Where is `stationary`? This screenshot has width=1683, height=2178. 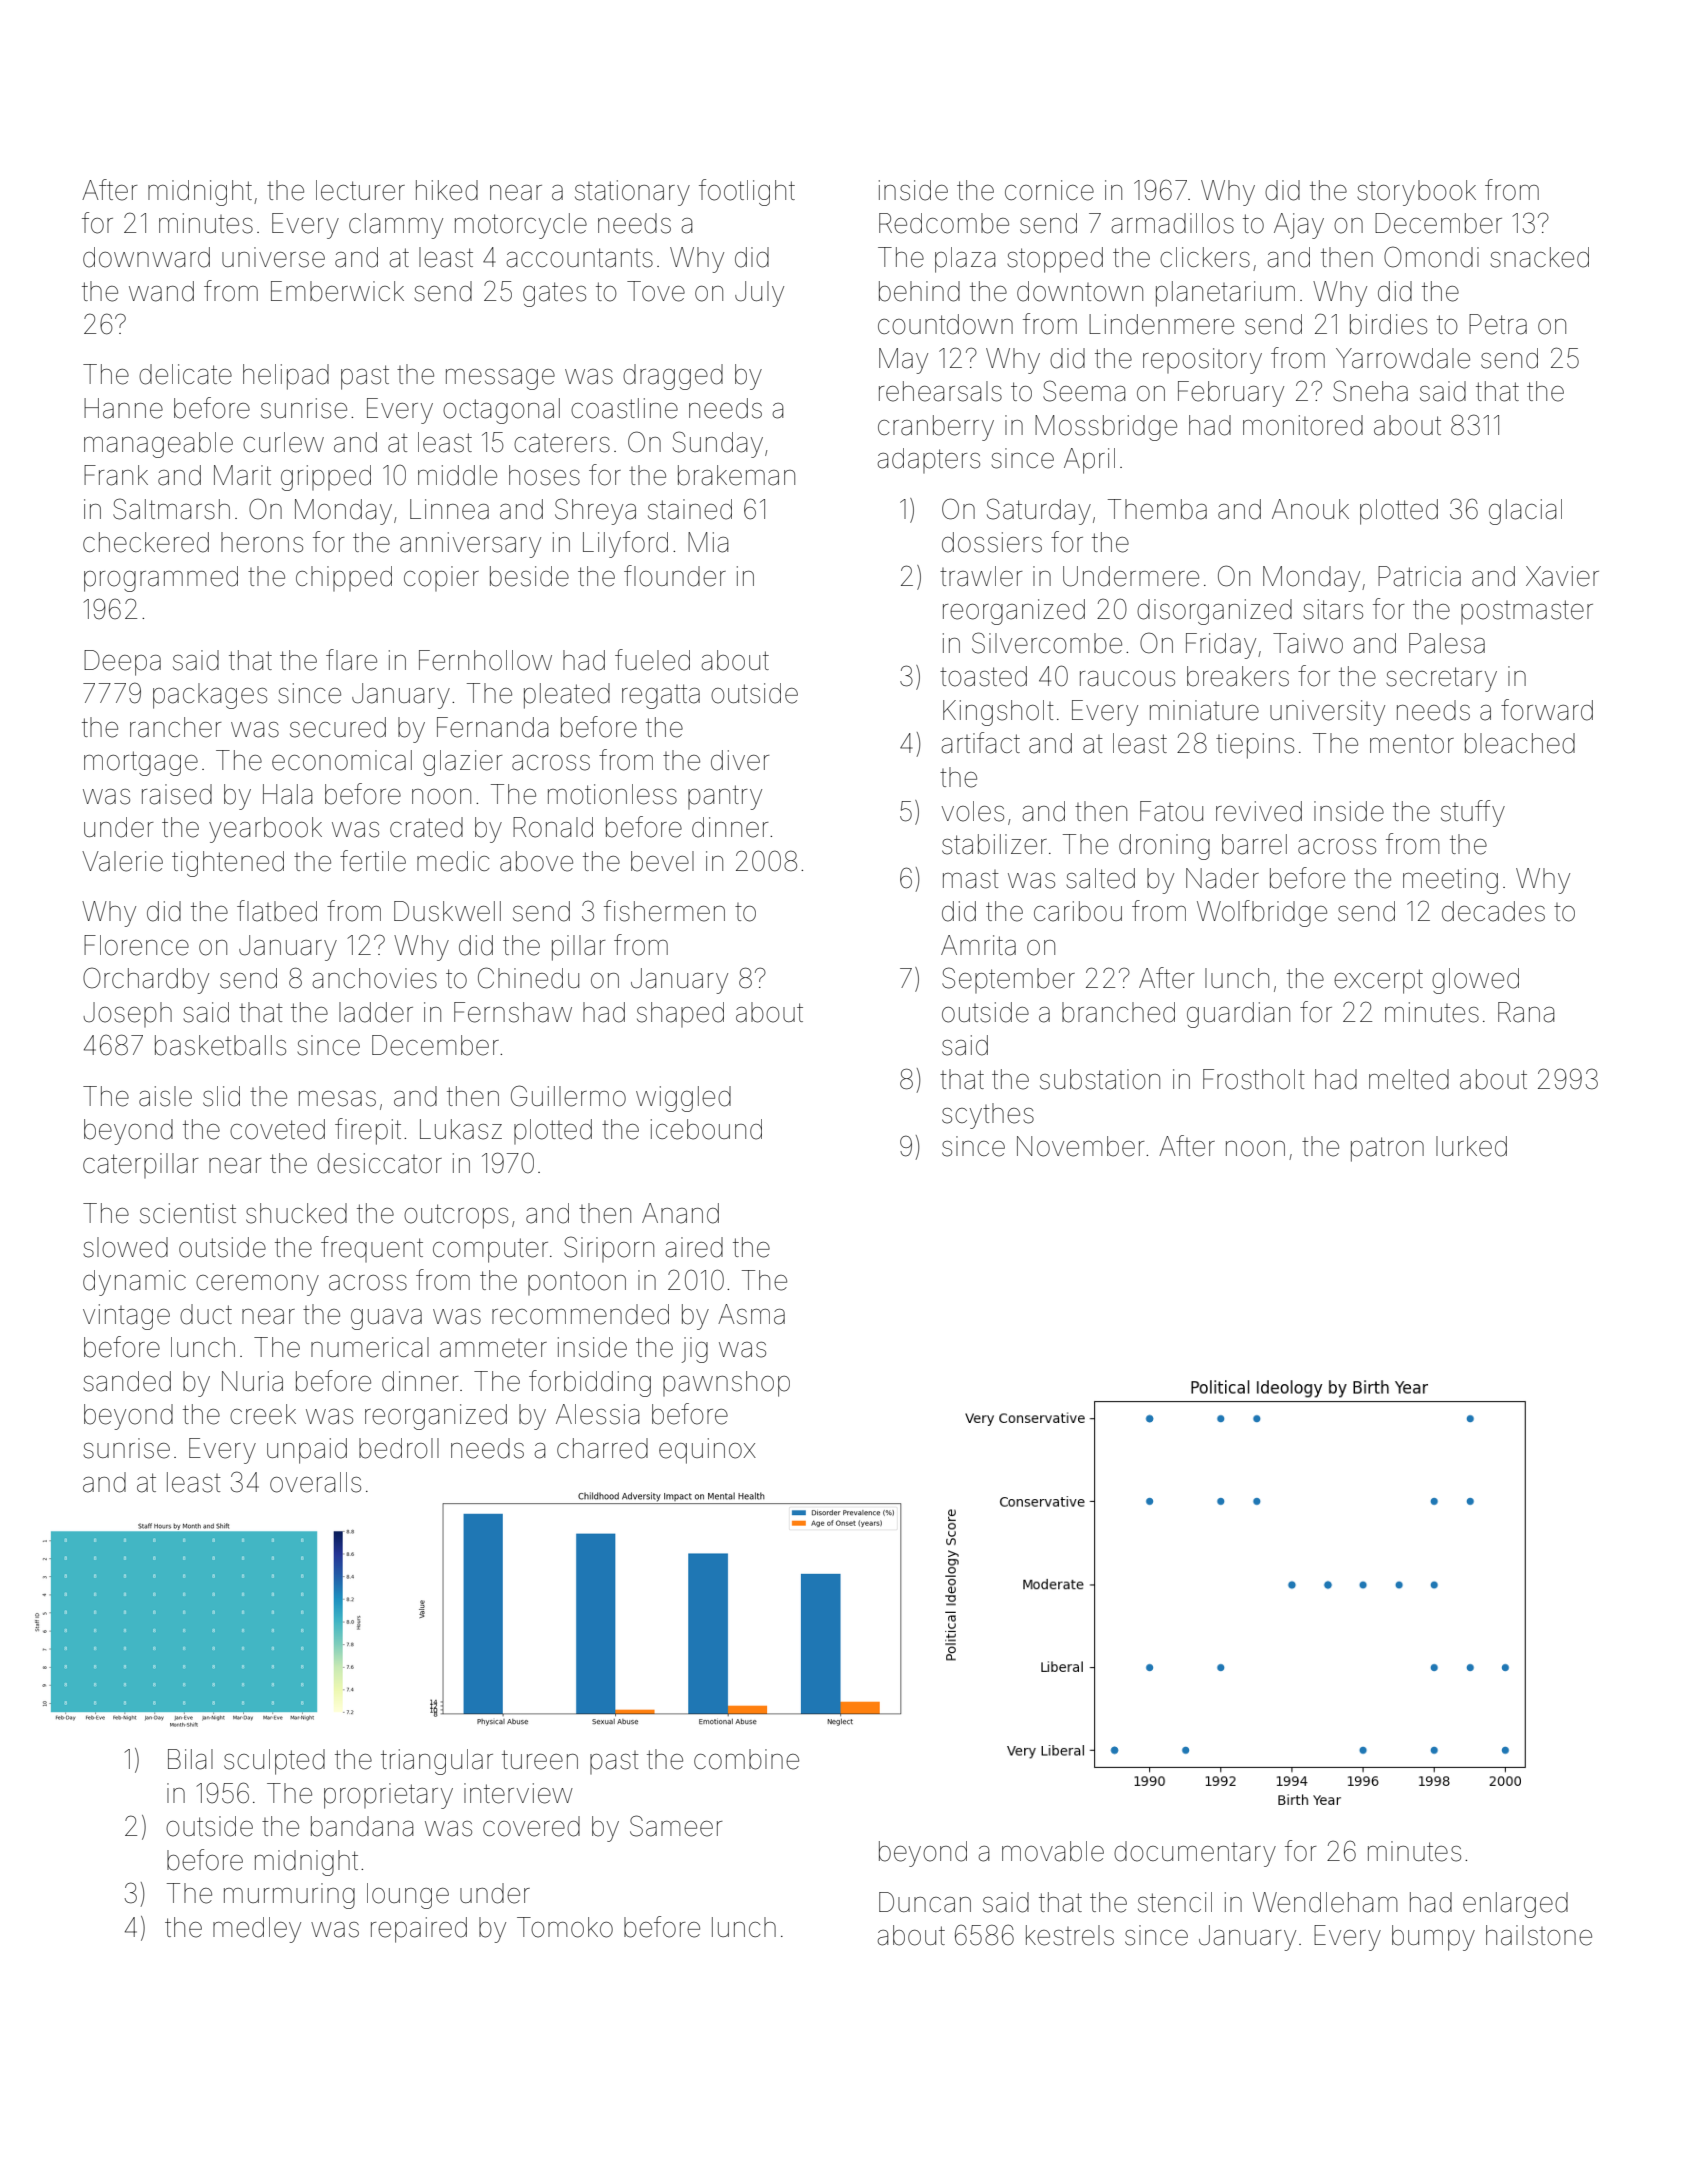 stationary is located at coordinates (632, 193).
